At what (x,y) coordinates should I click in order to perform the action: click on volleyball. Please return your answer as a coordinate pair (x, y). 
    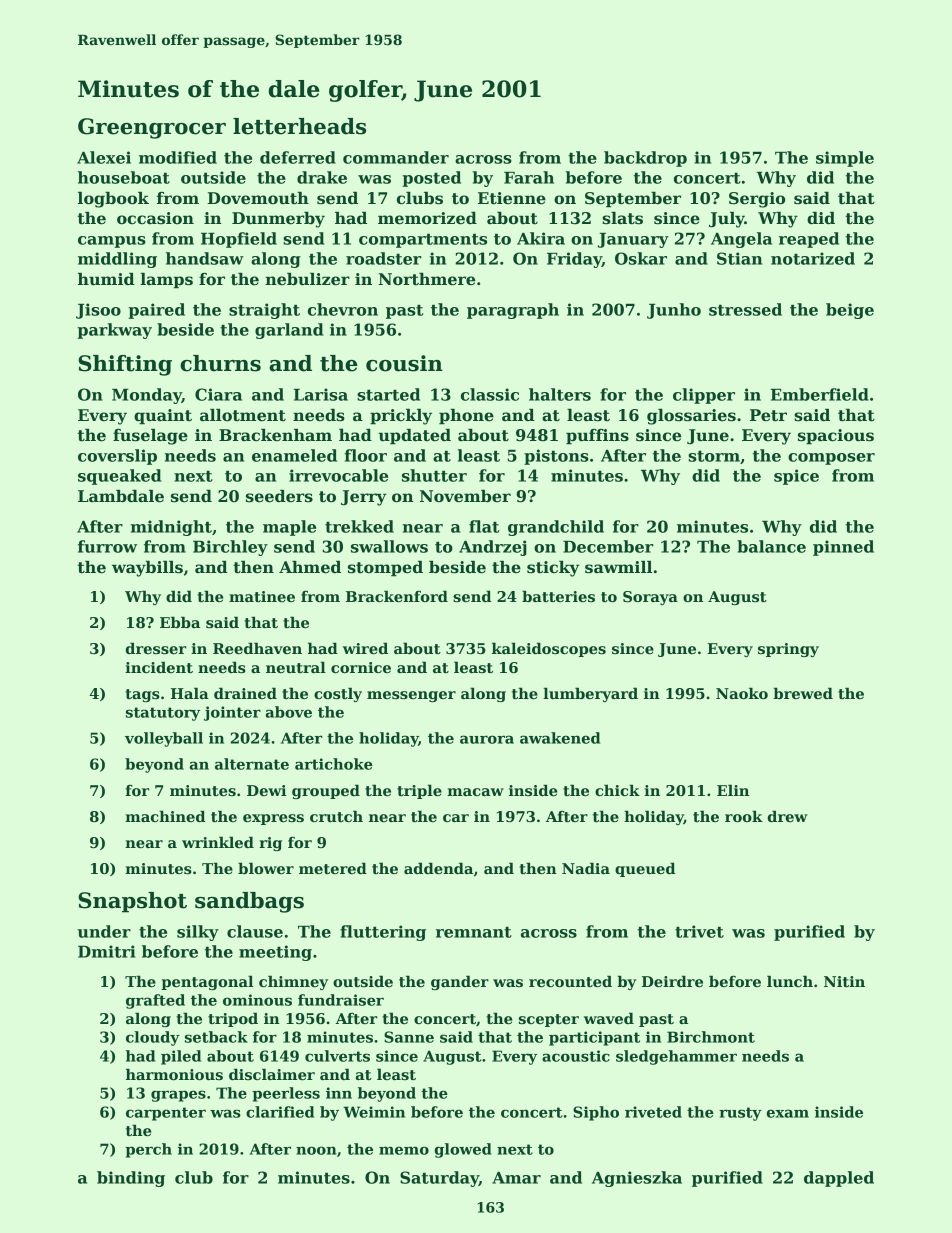
    Looking at the image, I should click on (164, 739).
